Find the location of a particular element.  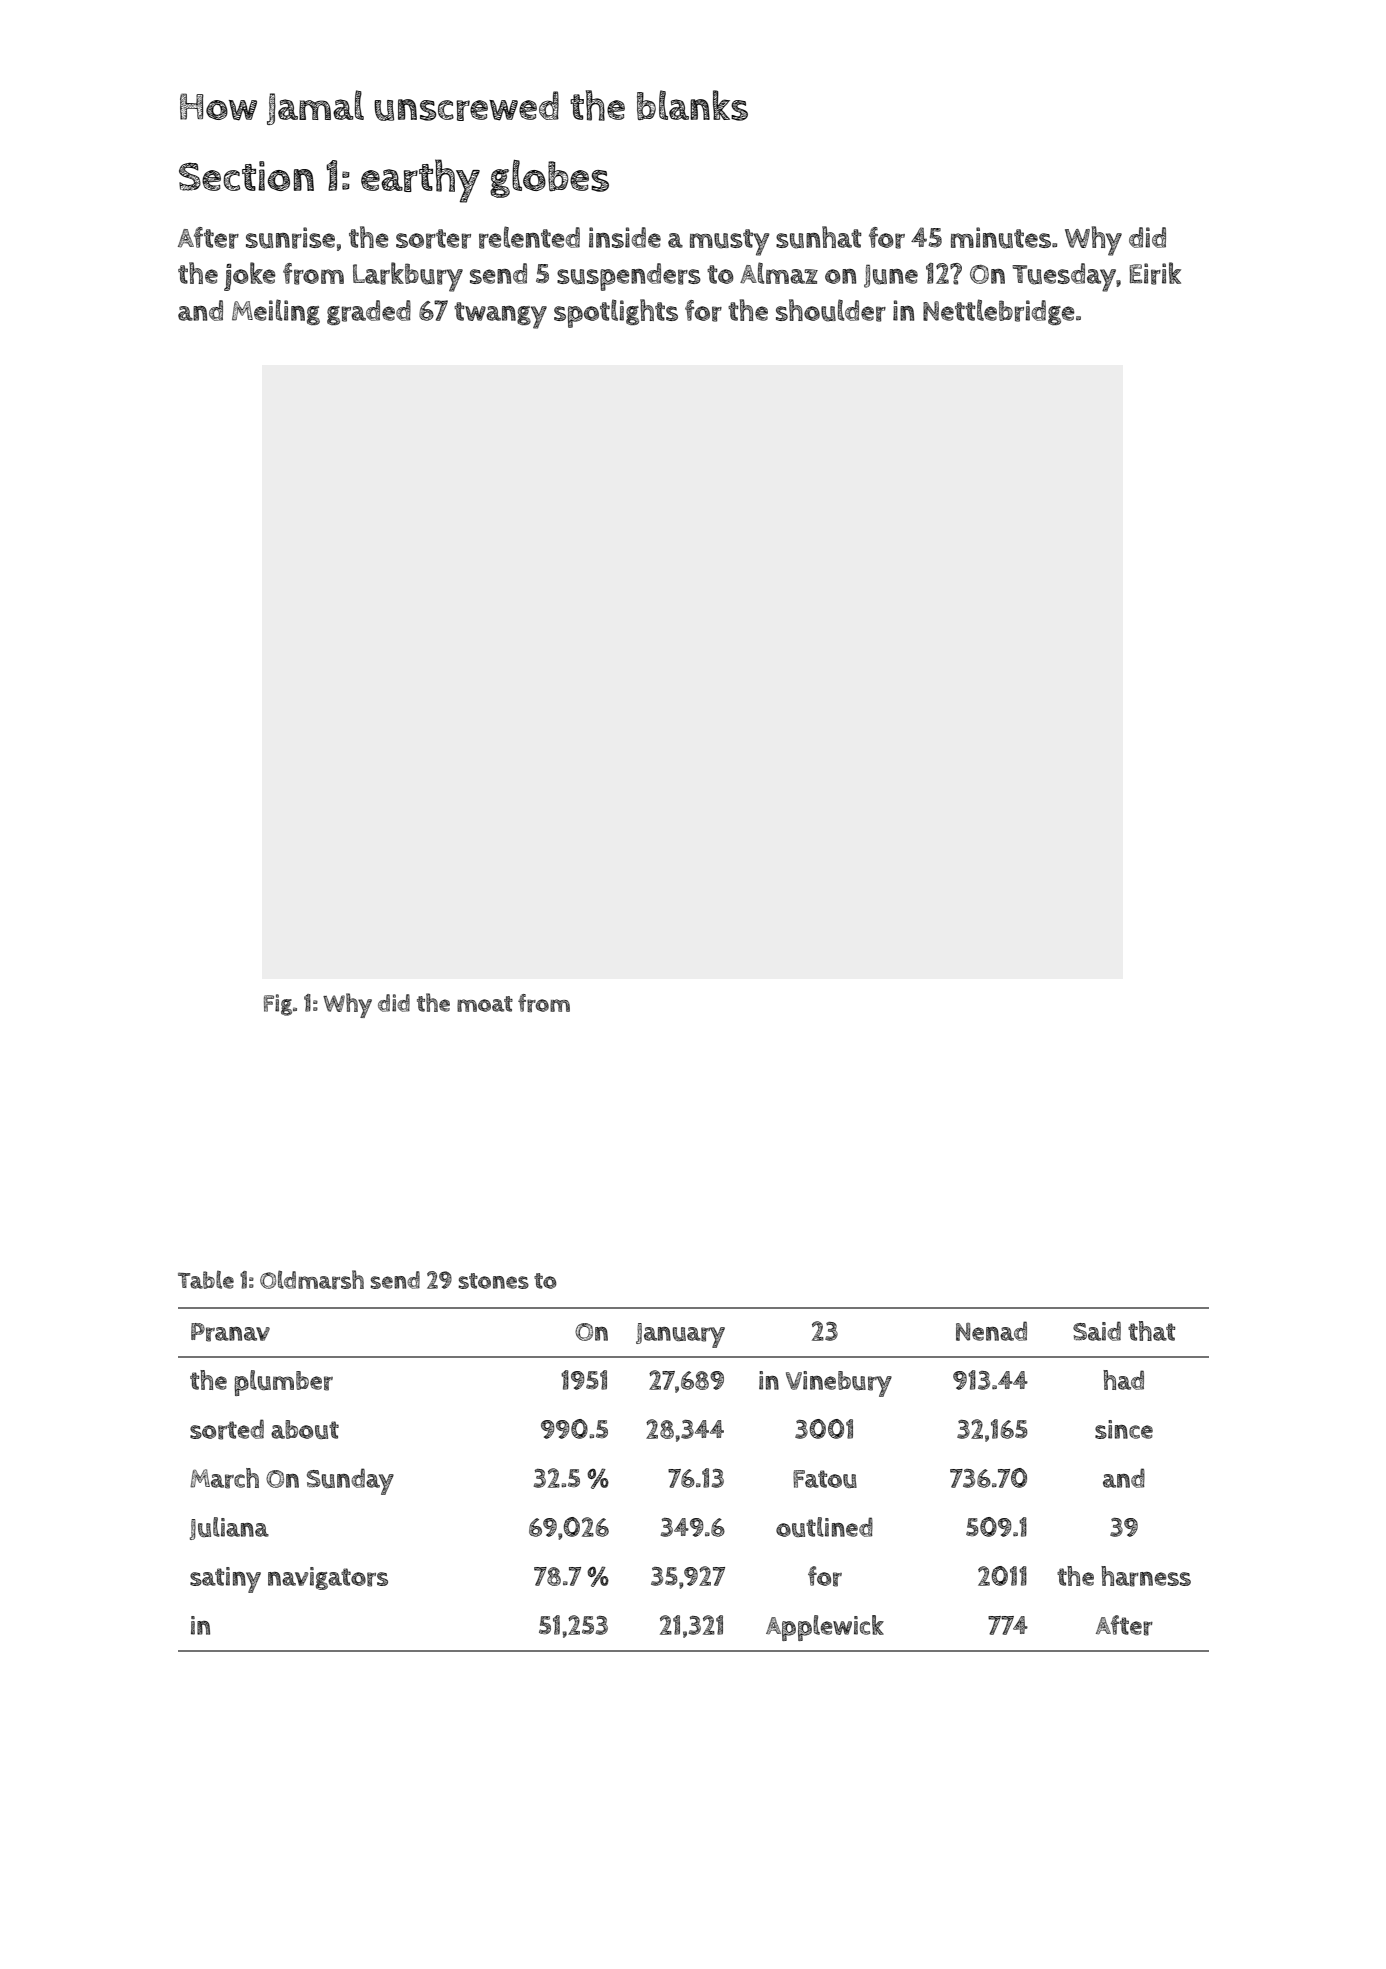

Tuesday is located at coordinates (1064, 277).
